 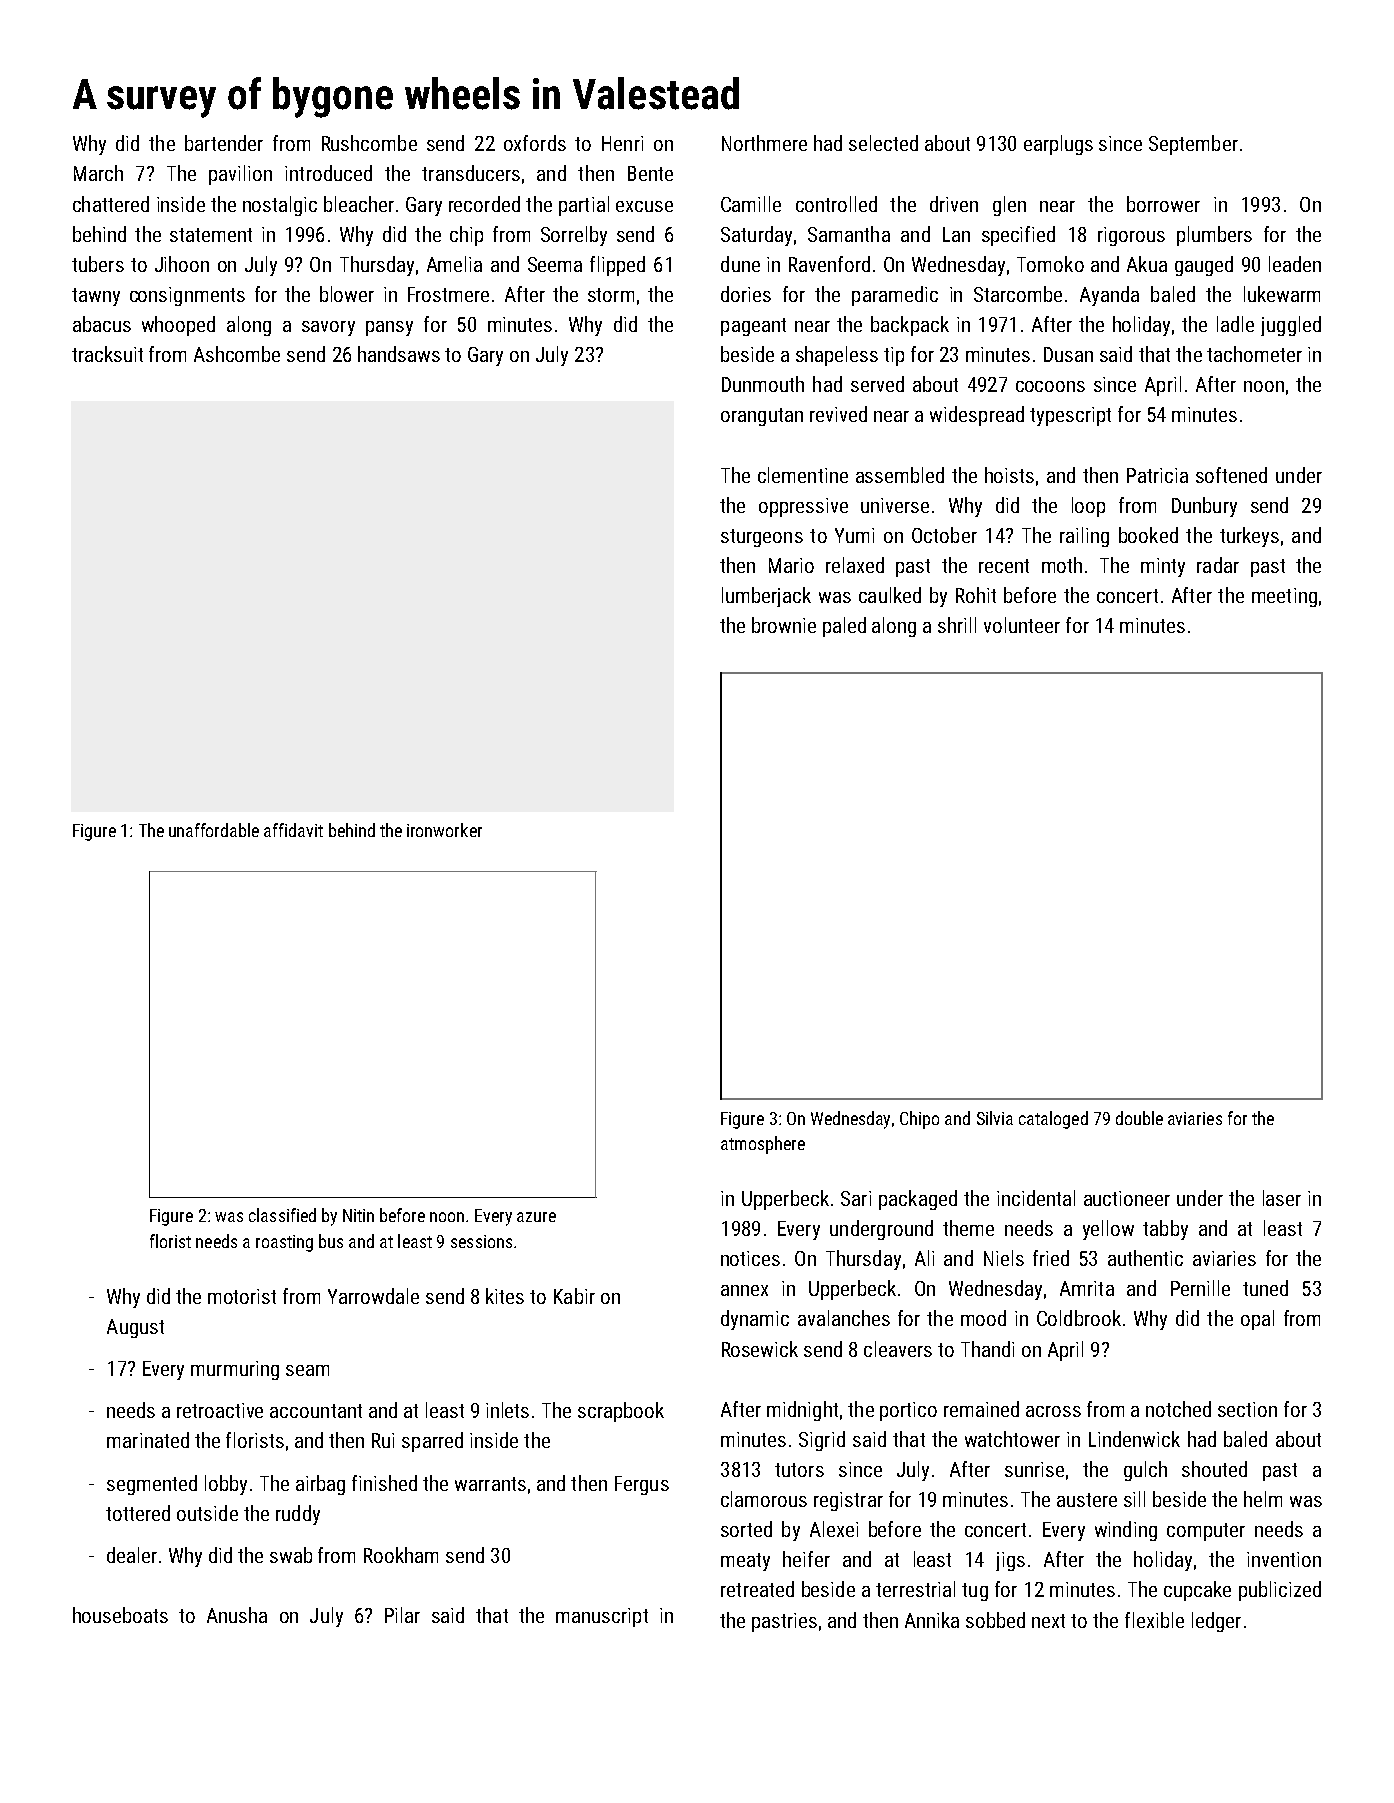 I want to click on ledger, so click(x=1216, y=1622).
